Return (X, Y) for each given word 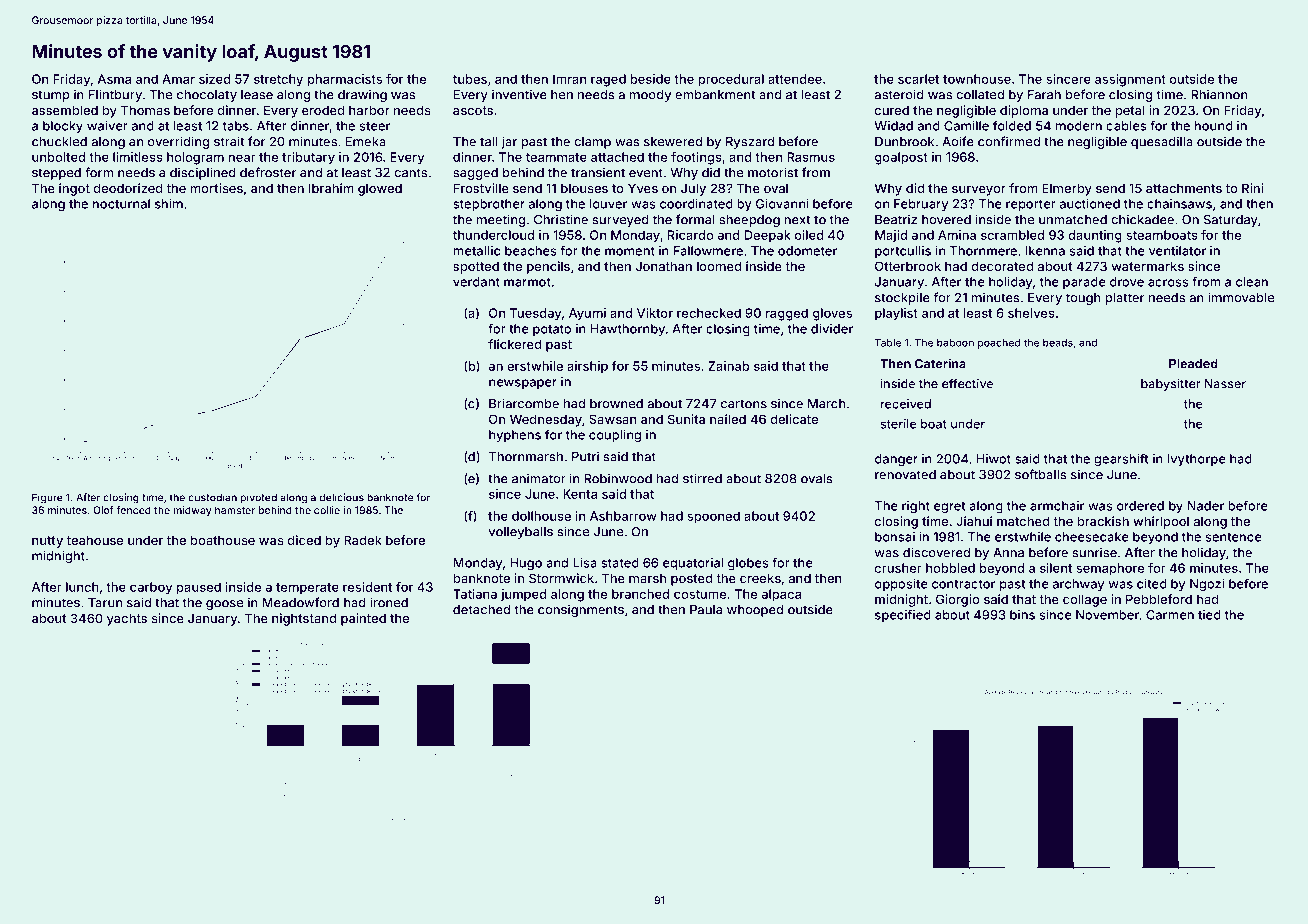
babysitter (1170, 385)
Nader (1206, 506)
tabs (236, 126)
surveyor (979, 191)
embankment (715, 95)
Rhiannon (1219, 94)
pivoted (258, 498)
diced (304, 540)
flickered (514, 344)
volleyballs (521, 533)
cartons (744, 404)
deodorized (128, 188)
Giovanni (782, 204)
